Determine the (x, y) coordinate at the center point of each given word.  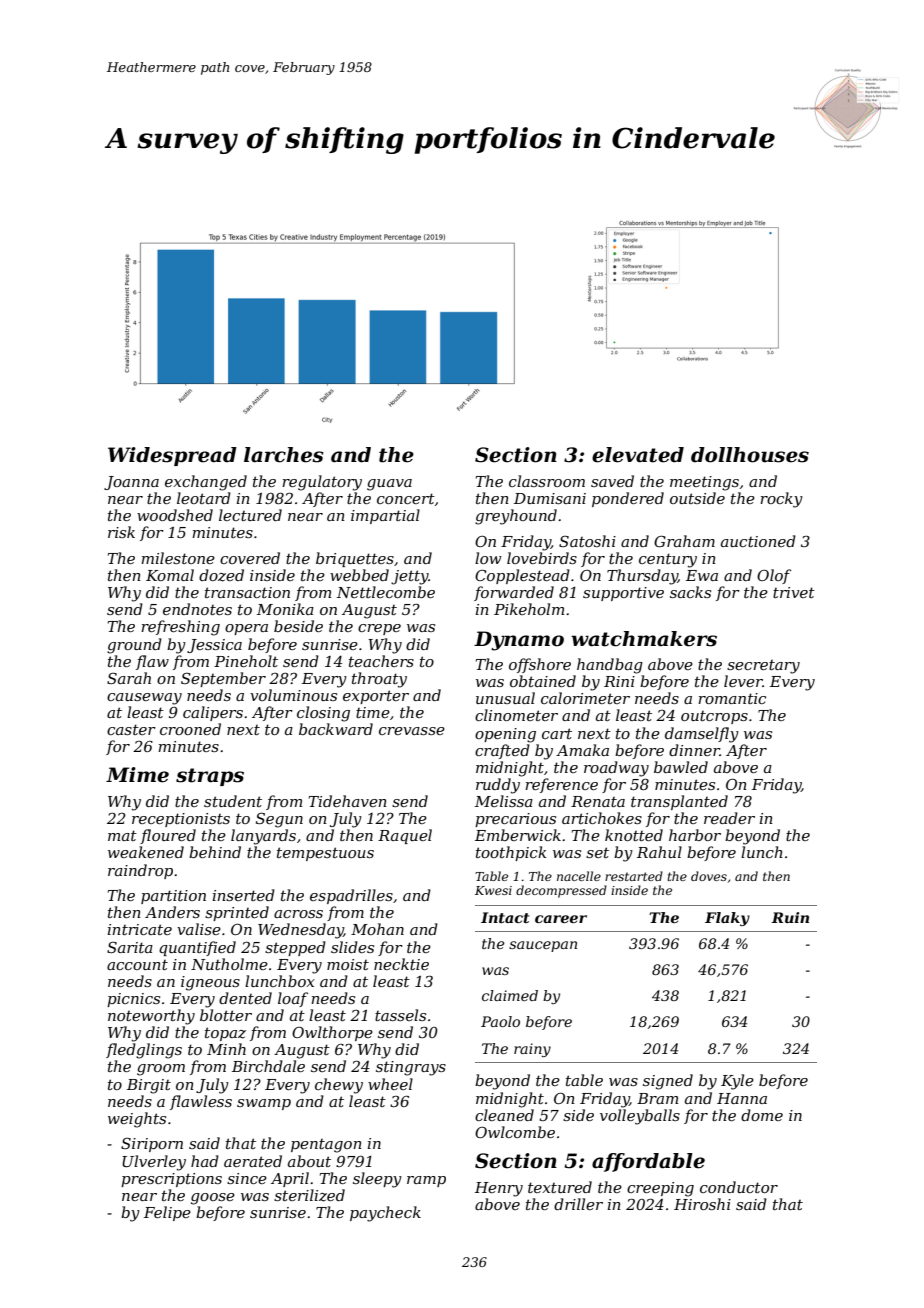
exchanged (206, 483)
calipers (213, 713)
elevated (638, 455)
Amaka (582, 750)
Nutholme (229, 964)
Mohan (377, 929)
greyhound (516, 517)
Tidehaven (348, 801)
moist (348, 964)
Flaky (727, 919)
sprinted (237, 913)
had (205, 1161)
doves (709, 876)
